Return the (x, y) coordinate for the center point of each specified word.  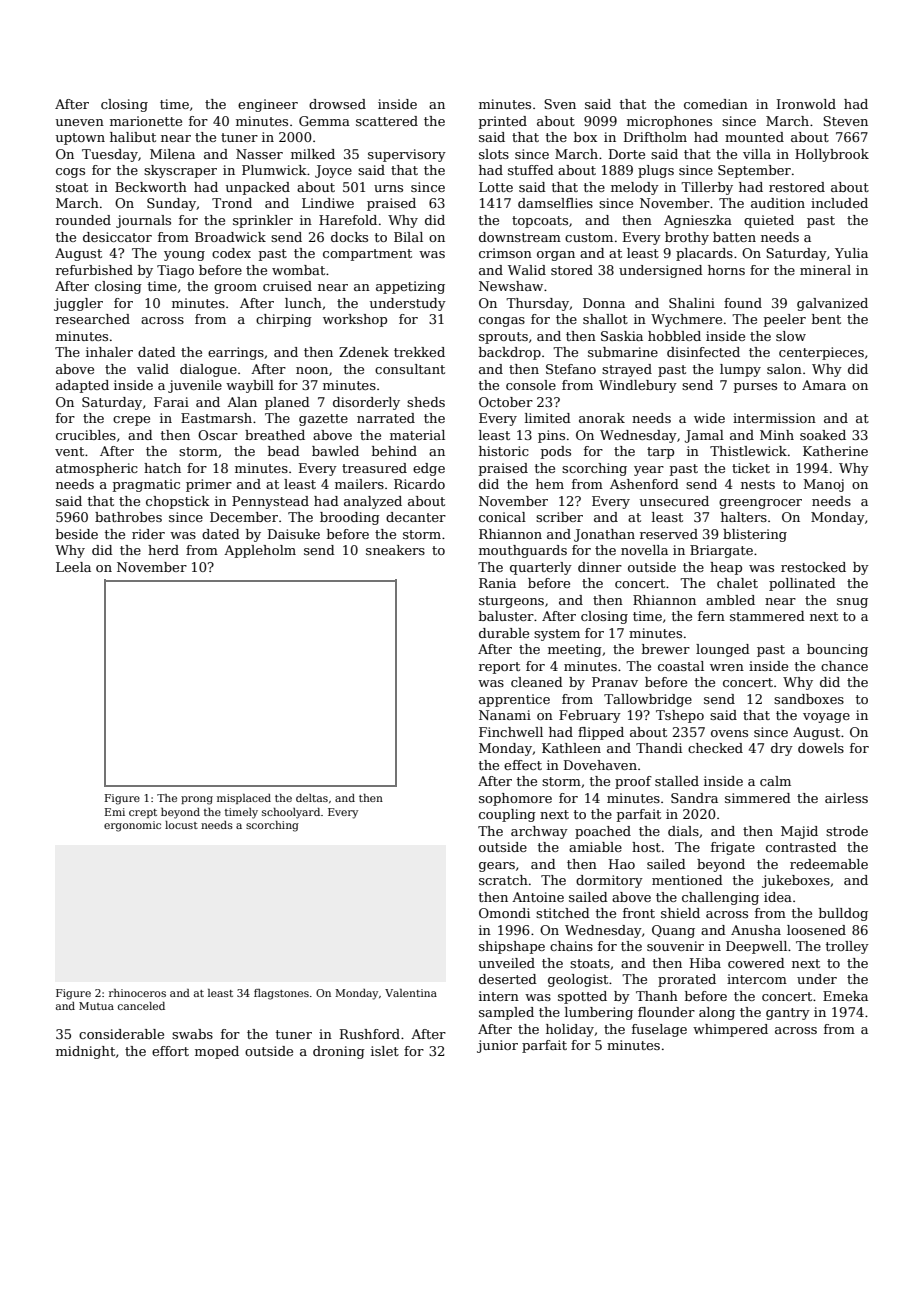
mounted (754, 137)
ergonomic (132, 826)
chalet (737, 583)
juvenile (195, 386)
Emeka (845, 996)
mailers (359, 484)
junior (497, 1046)
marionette (146, 121)
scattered (387, 121)
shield (680, 913)
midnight (85, 1052)
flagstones (281, 994)
